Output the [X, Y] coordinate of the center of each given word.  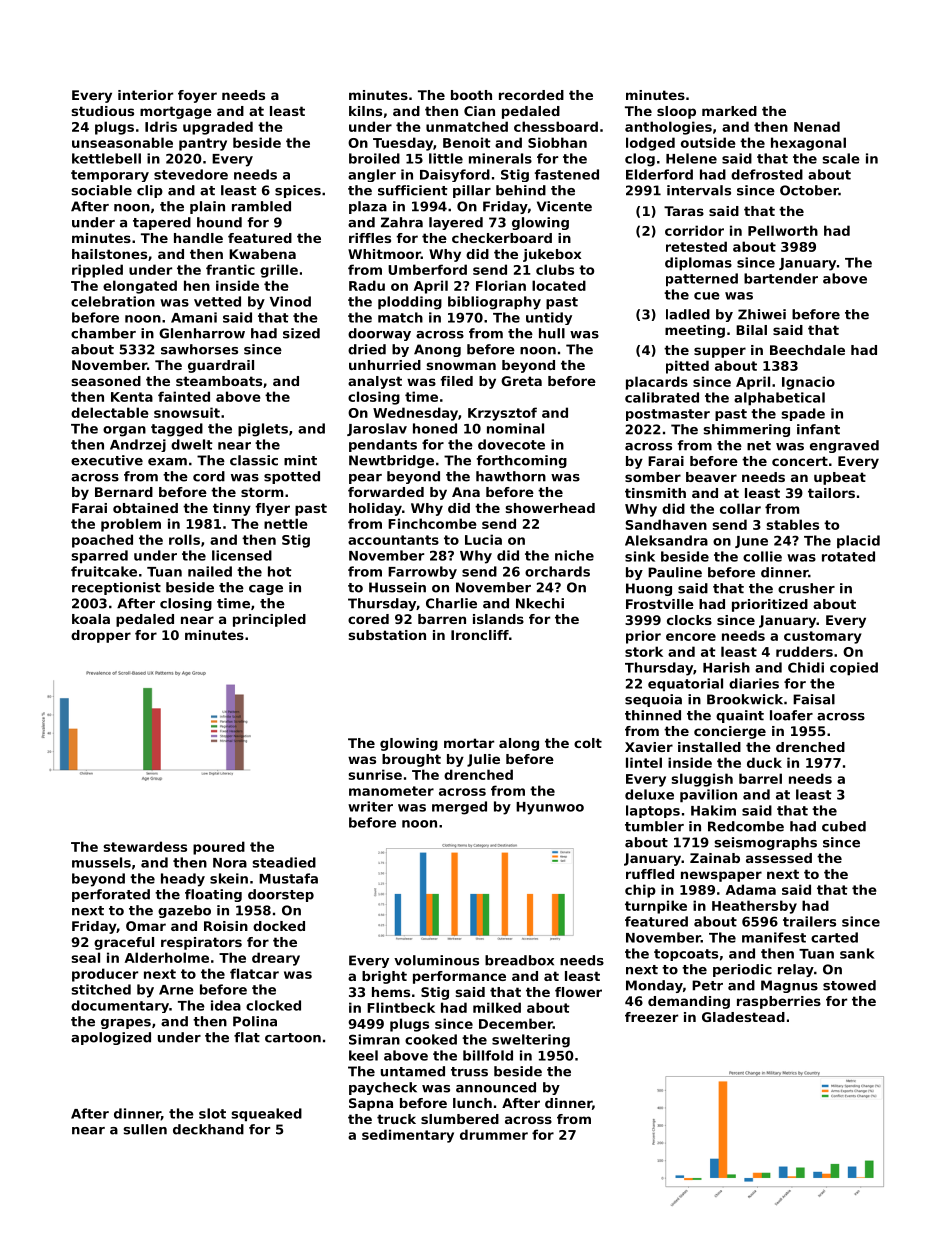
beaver [711, 477]
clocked [273, 1005]
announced [496, 1087]
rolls [184, 539]
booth [471, 95]
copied [854, 669]
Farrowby [422, 572]
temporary [110, 176]
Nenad [817, 126]
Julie [483, 760]
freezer [651, 1017]
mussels [101, 862]
